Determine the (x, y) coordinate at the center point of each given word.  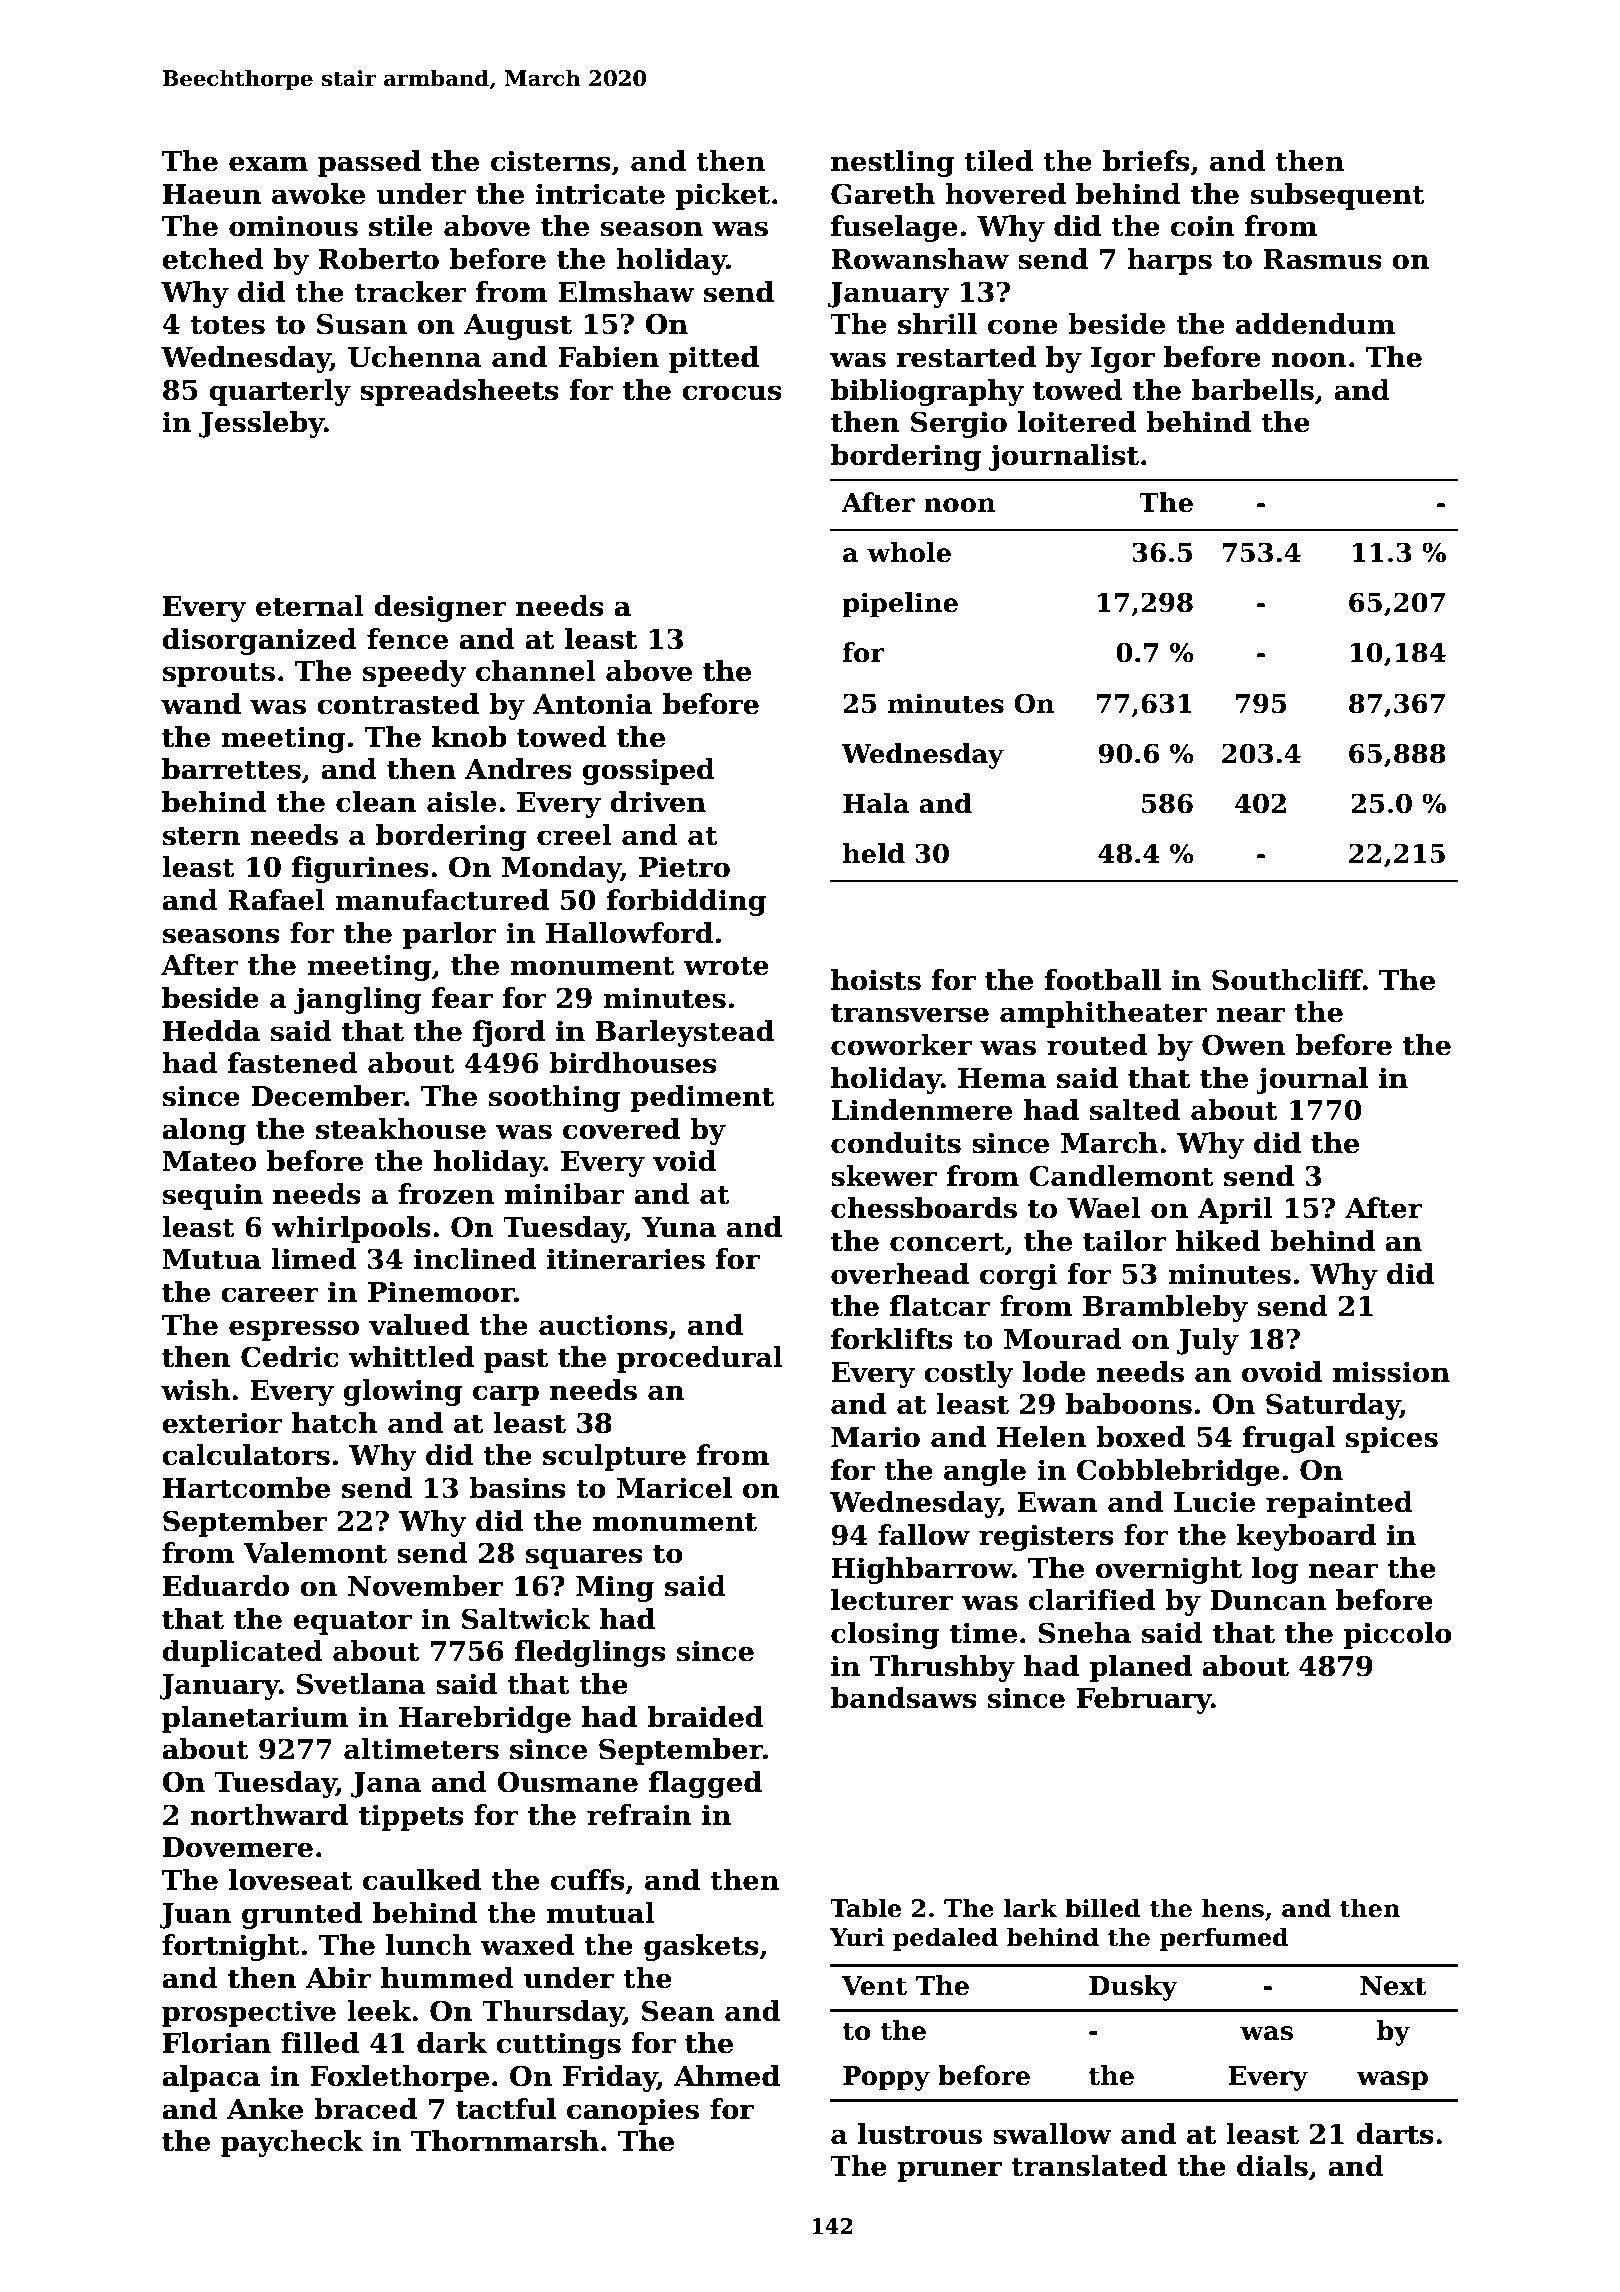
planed (1141, 1668)
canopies (633, 2111)
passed (369, 163)
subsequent (1338, 196)
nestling (892, 163)
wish (195, 1390)
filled (320, 2043)
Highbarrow (921, 1570)
